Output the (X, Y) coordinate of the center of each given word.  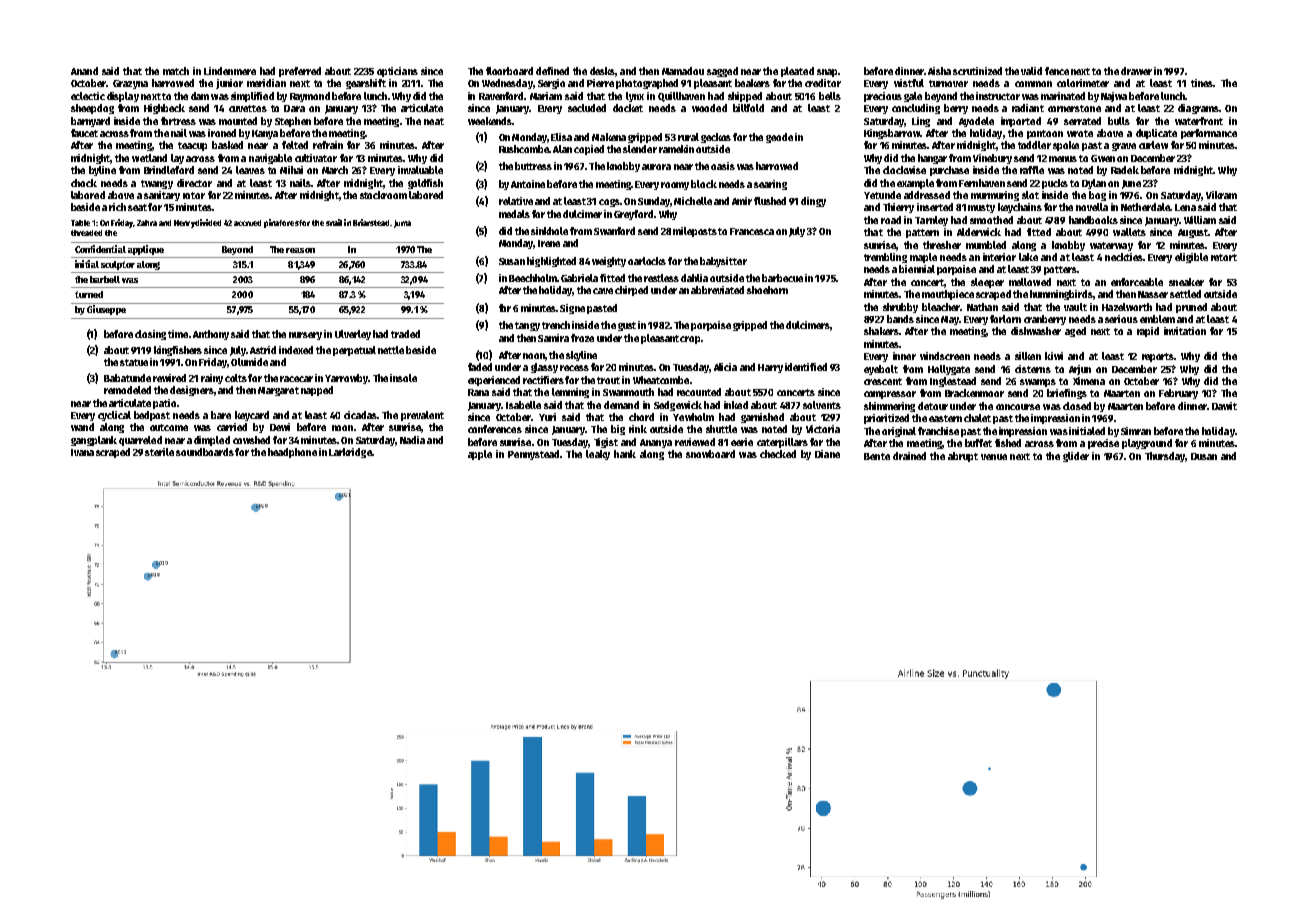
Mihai (291, 170)
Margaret (278, 391)
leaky (598, 455)
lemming (570, 393)
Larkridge (350, 453)
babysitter (723, 262)
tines (1202, 83)
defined (552, 71)
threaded (86, 233)
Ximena (1089, 381)
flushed (770, 201)
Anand (84, 71)
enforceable (1137, 282)
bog (1097, 196)
